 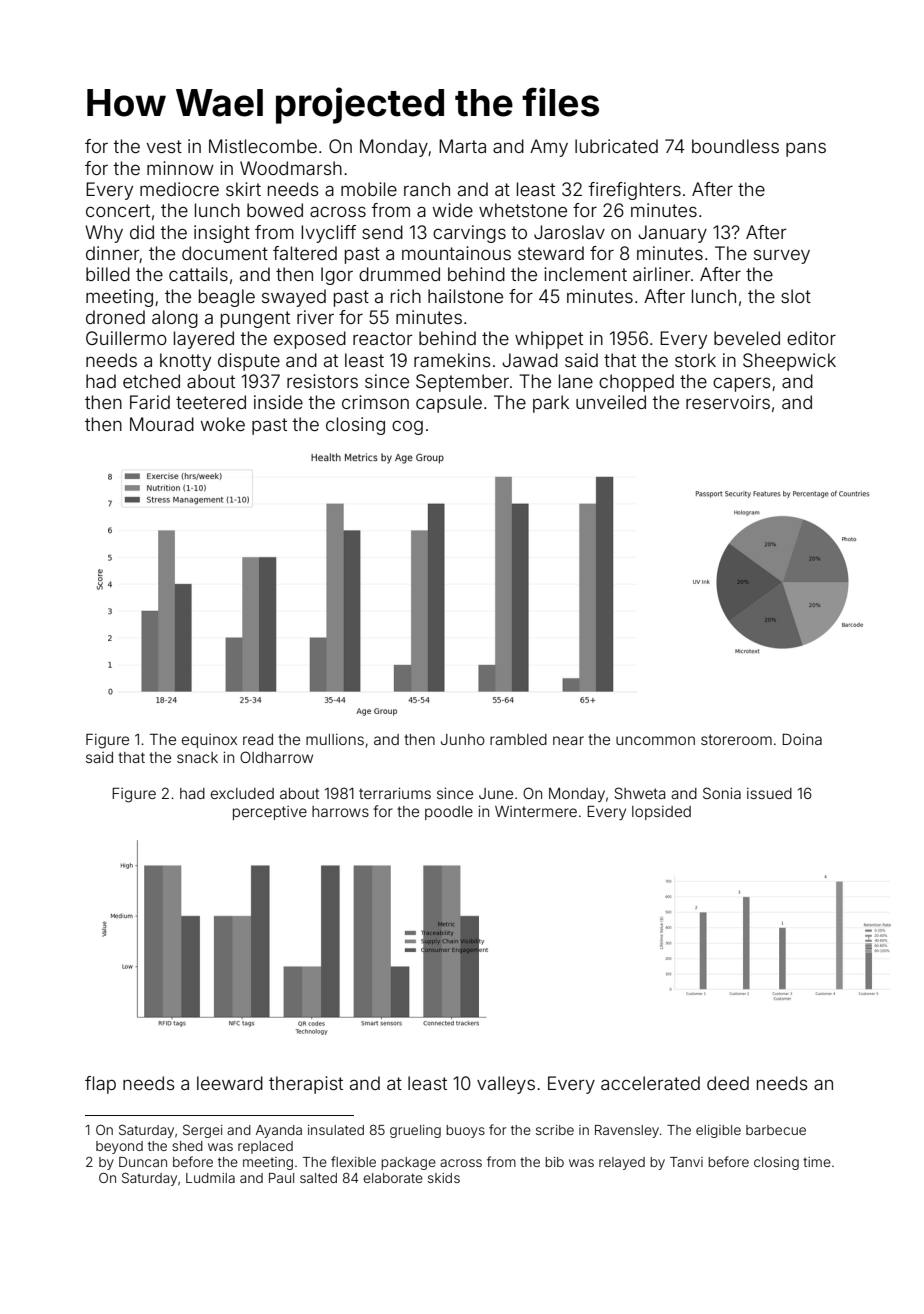 What do you see at coordinates (270, 813) in the screenshot?
I see `perceptive` at bounding box center [270, 813].
